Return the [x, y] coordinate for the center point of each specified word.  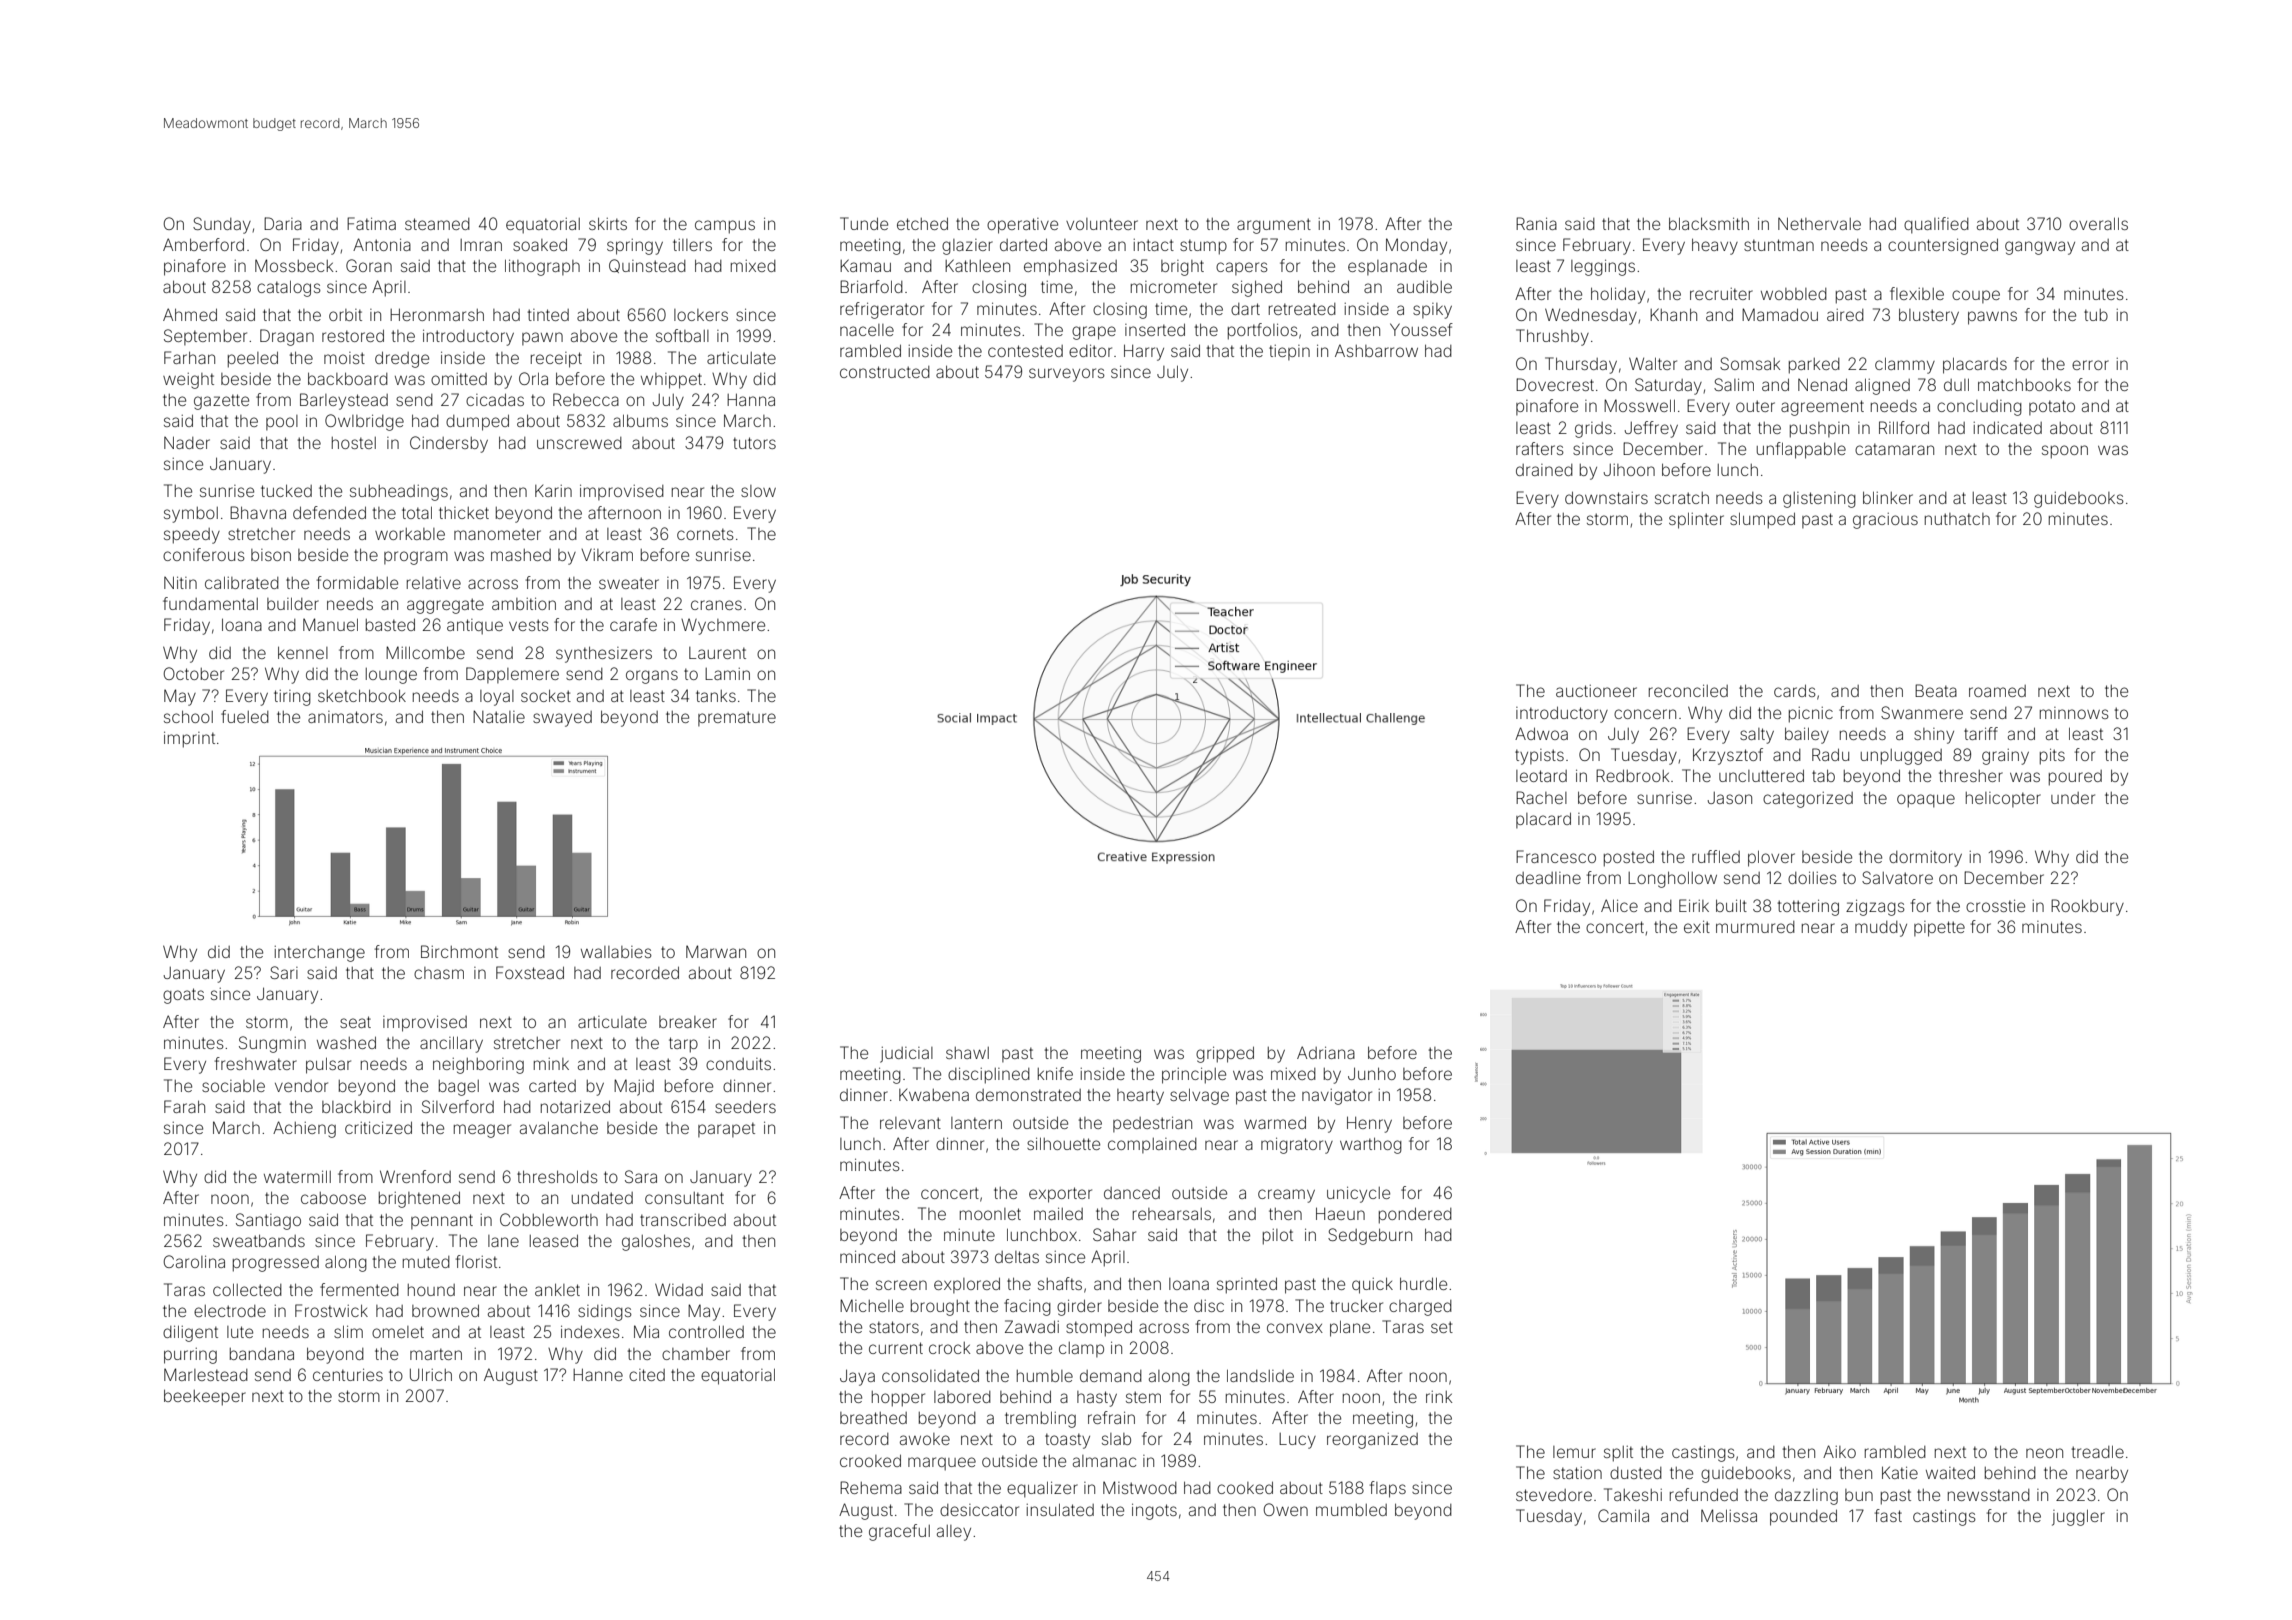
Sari [284, 972]
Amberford [203, 244]
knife [1055, 1073]
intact [1153, 245]
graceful [899, 1532]
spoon [2065, 452]
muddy [1881, 929]
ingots [1154, 1511]
